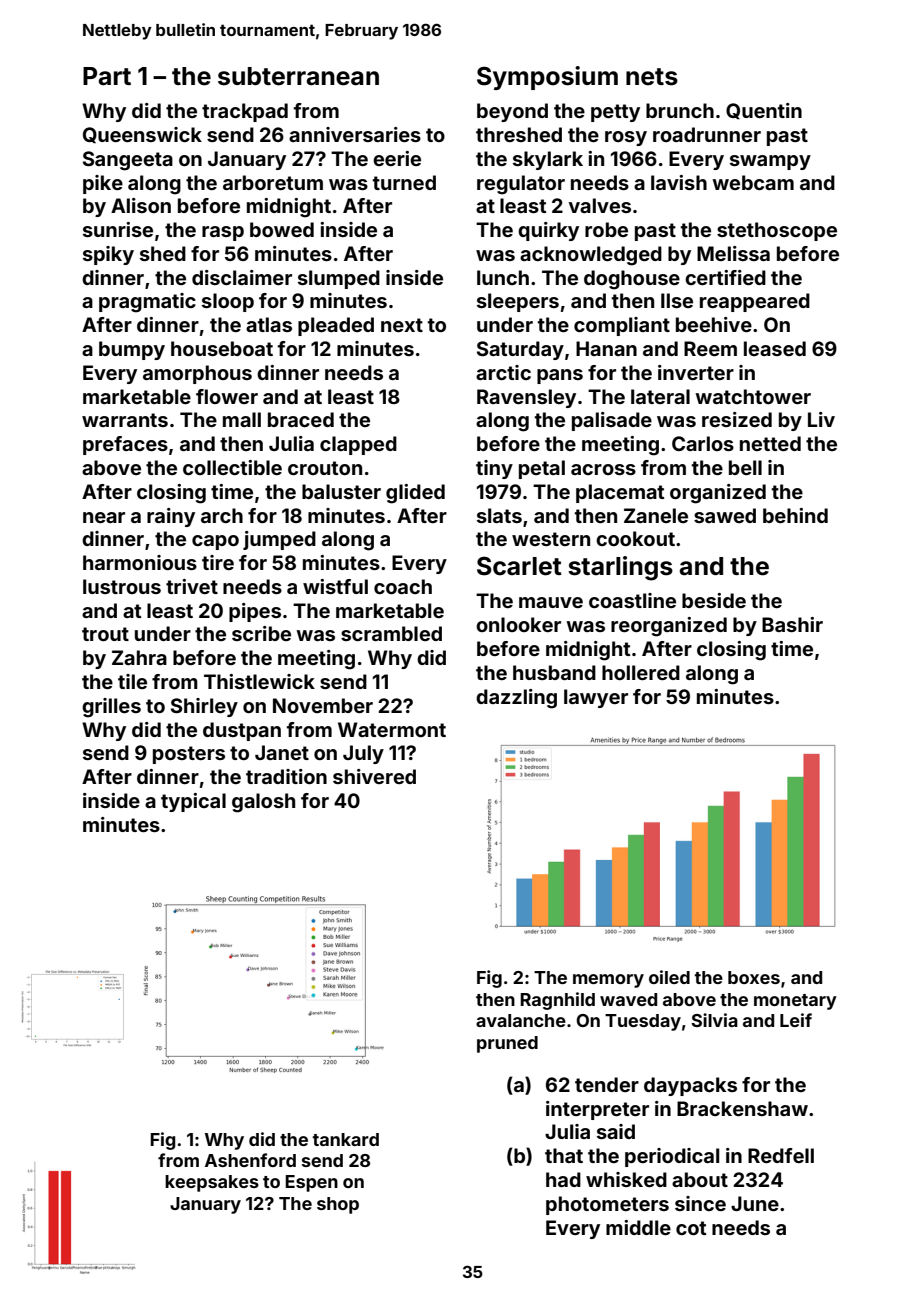 The height and width of the image is (1311, 924). Describe the element at coordinates (616, 1131) in the image. I see `said` at that location.
